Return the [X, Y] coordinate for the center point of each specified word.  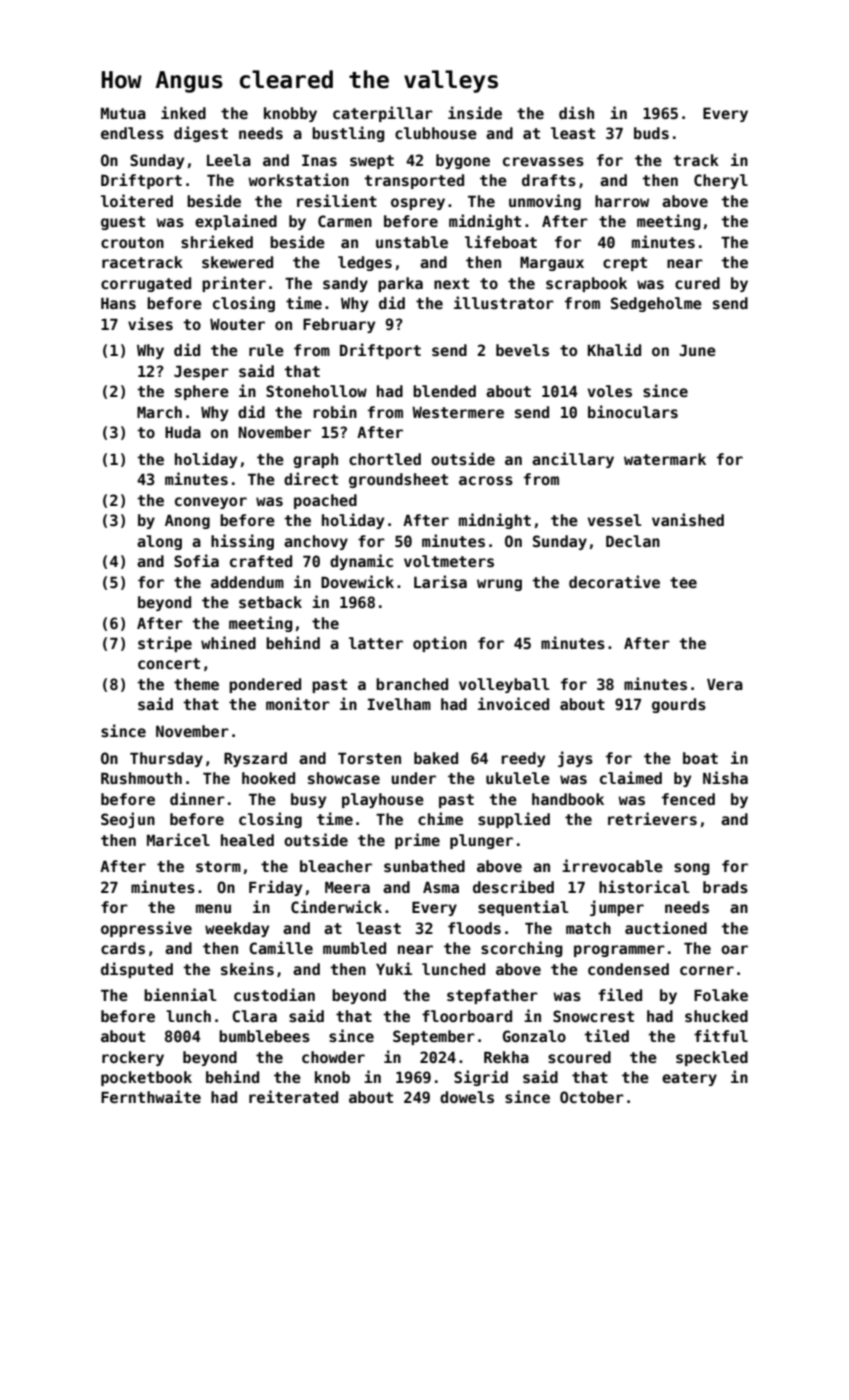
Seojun [128, 820]
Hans [118, 303]
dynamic [361, 562]
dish [576, 112]
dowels [467, 1097]
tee [683, 582]
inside [475, 112]
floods [474, 928]
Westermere [458, 412]
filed [620, 994]
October [592, 1097]
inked [183, 112]
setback [270, 602]
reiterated [293, 1096]
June [697, 350]
